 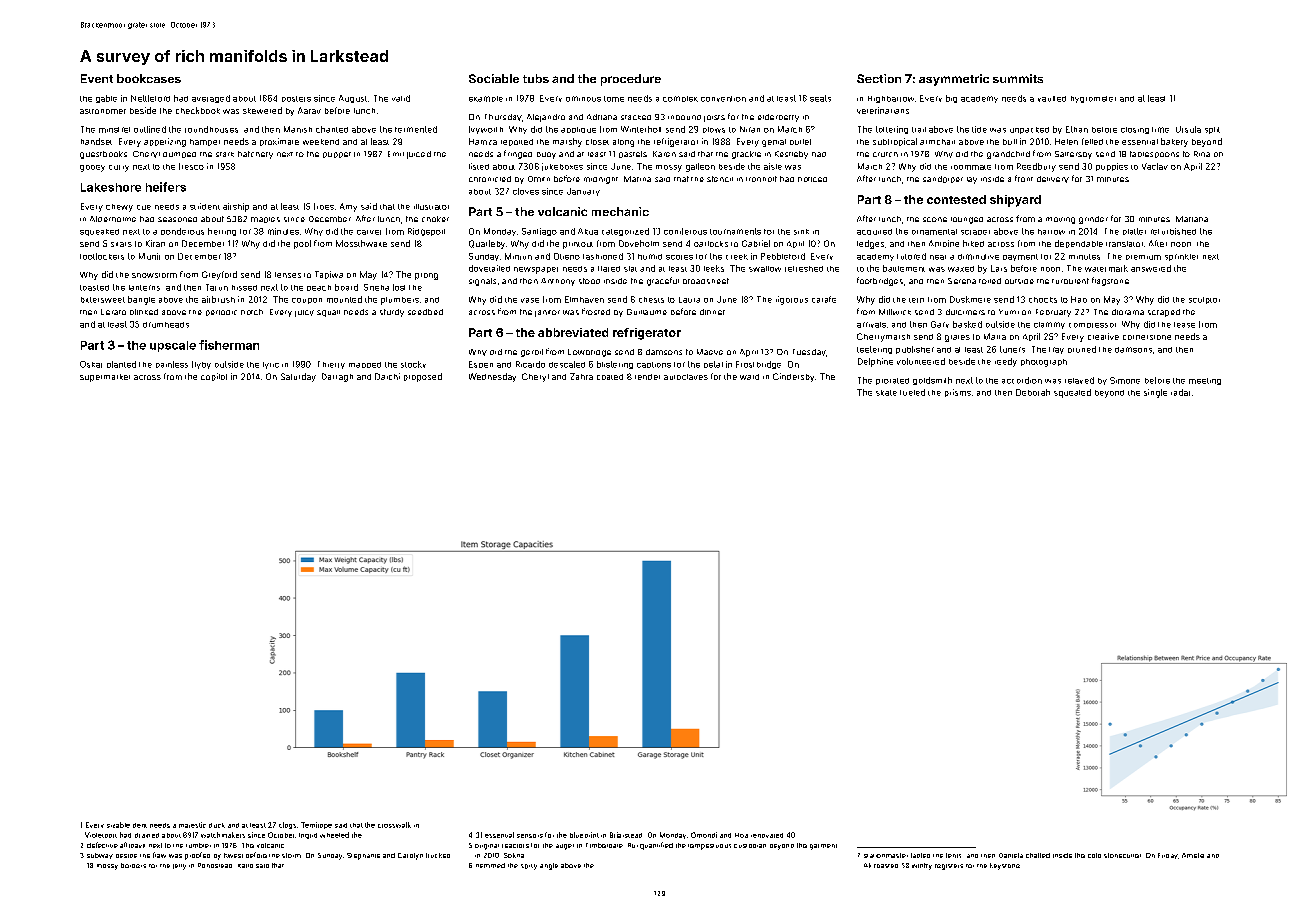 I want to click on Reedbury, so click(x=1036, y=167).
